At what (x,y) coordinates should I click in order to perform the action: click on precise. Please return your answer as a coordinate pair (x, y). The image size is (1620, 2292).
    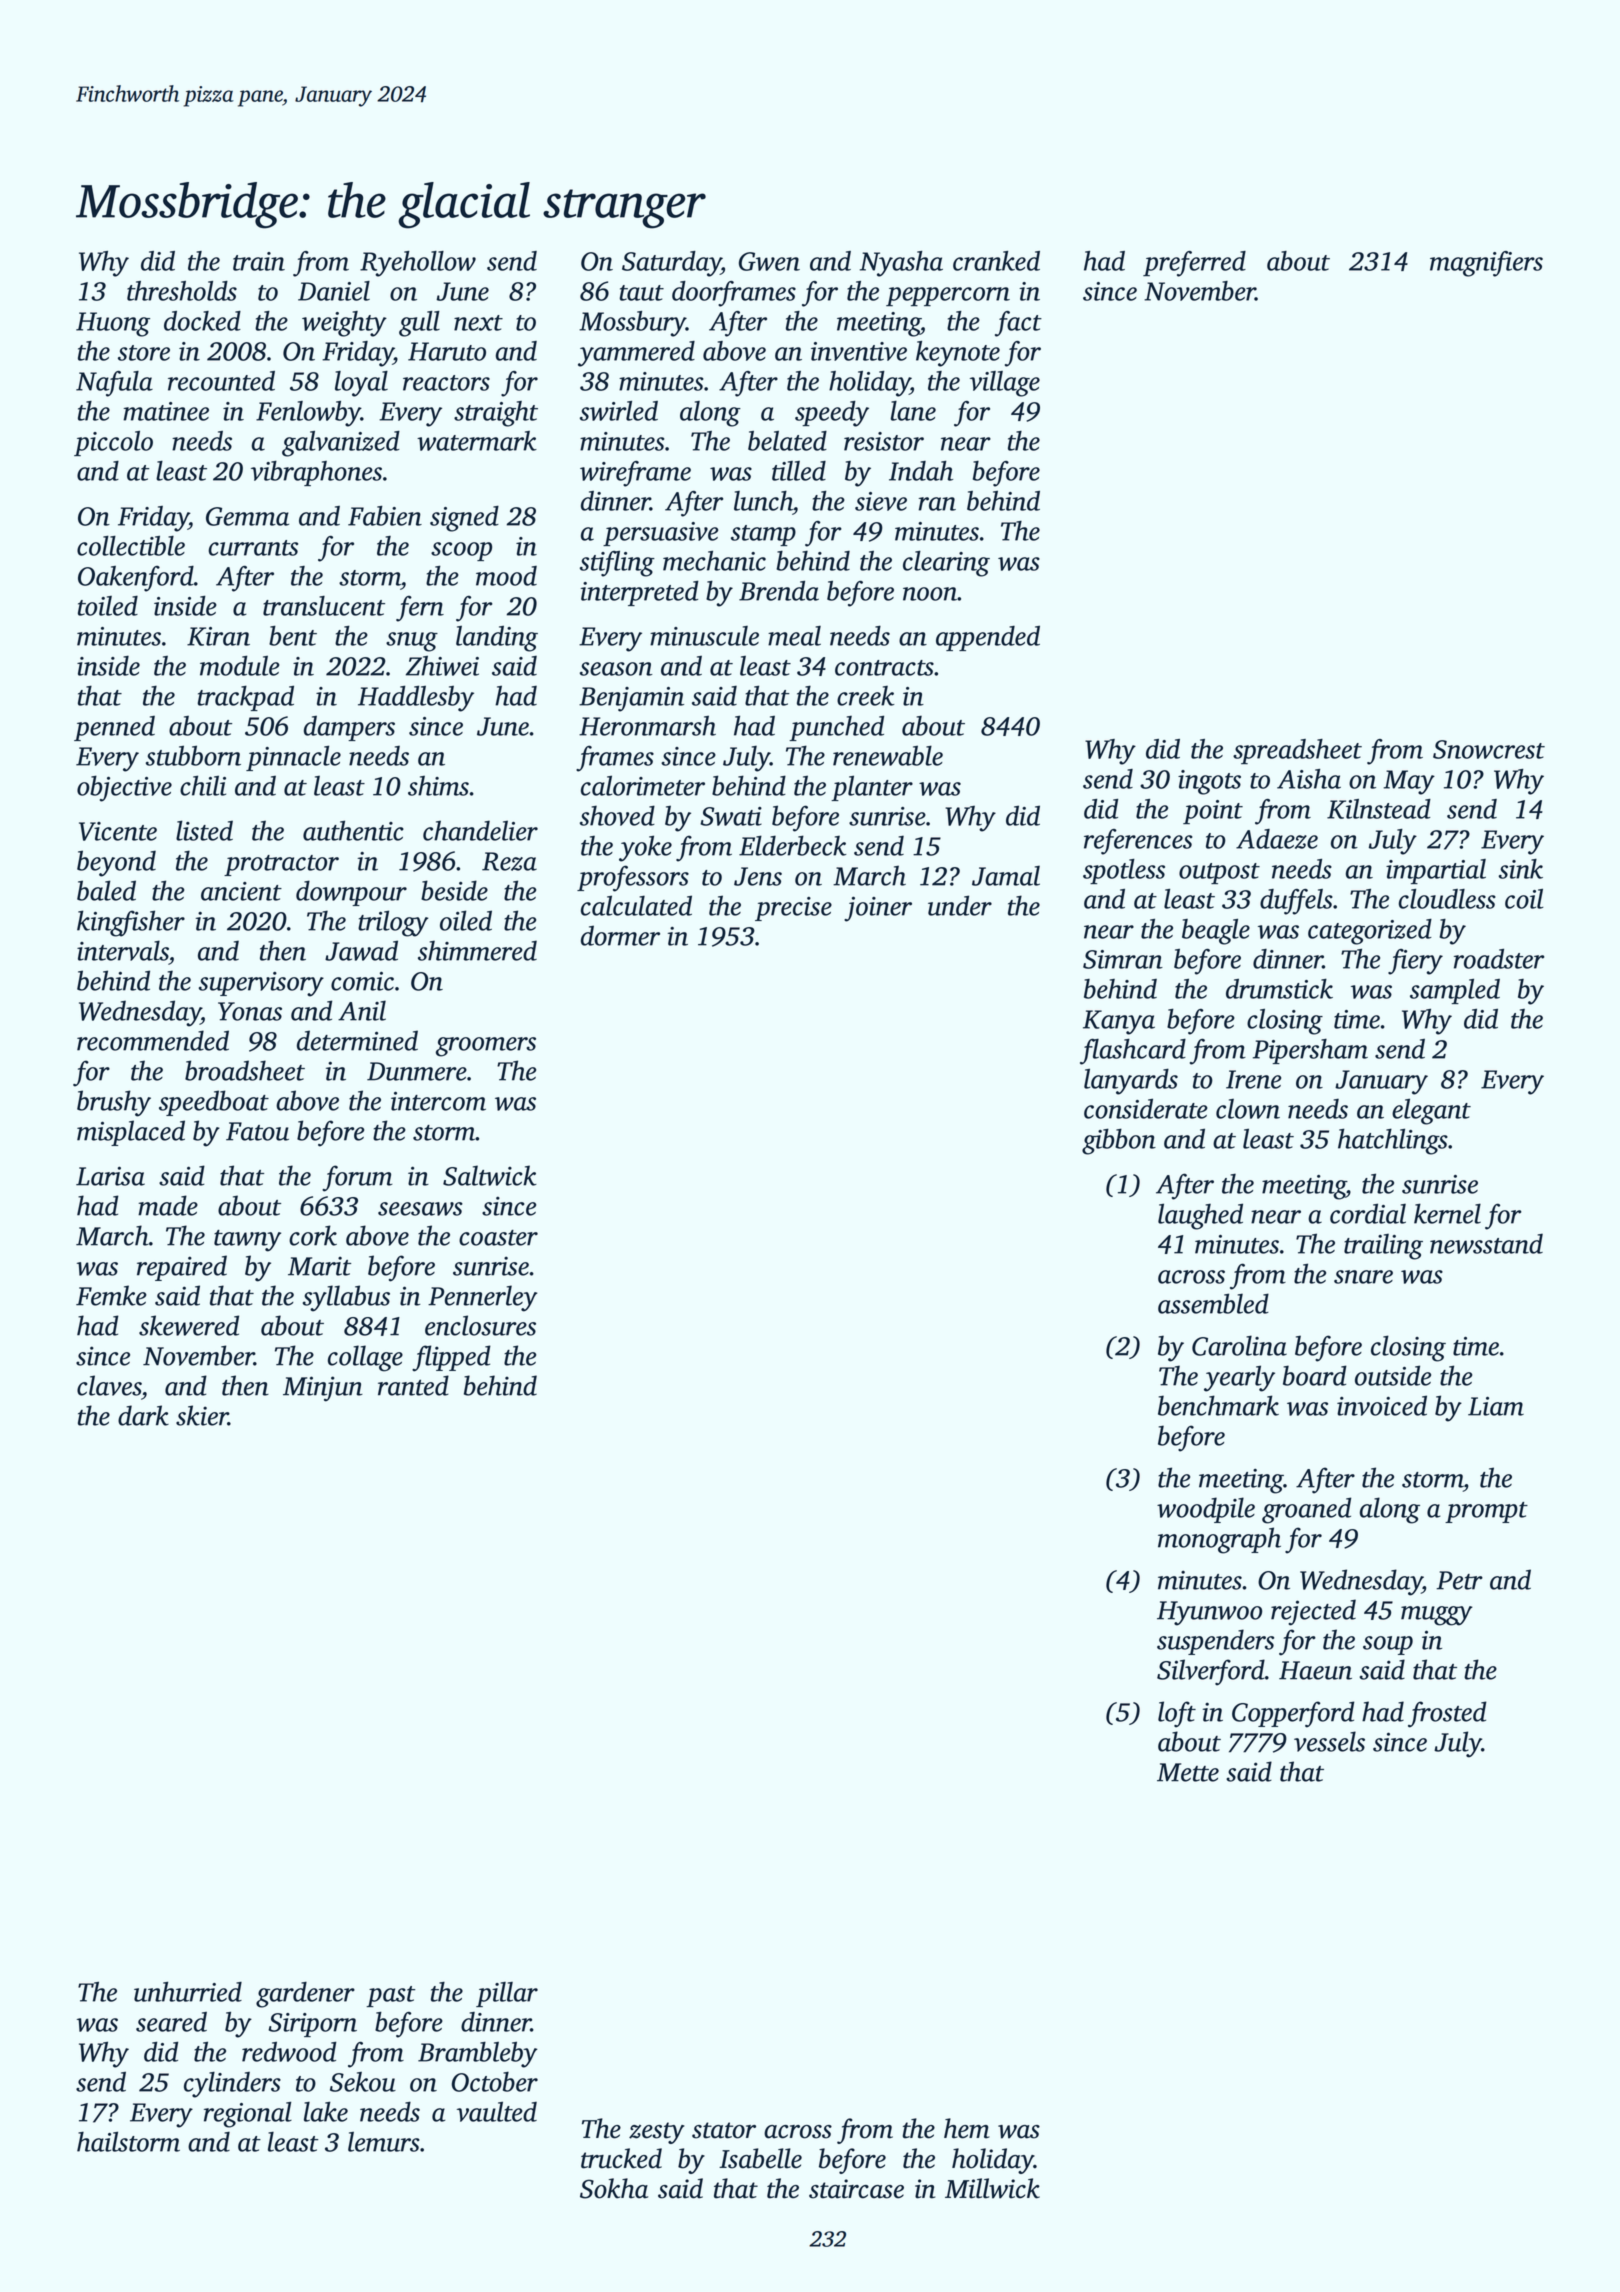
    Looking at the image, I should click on (793, 909).
